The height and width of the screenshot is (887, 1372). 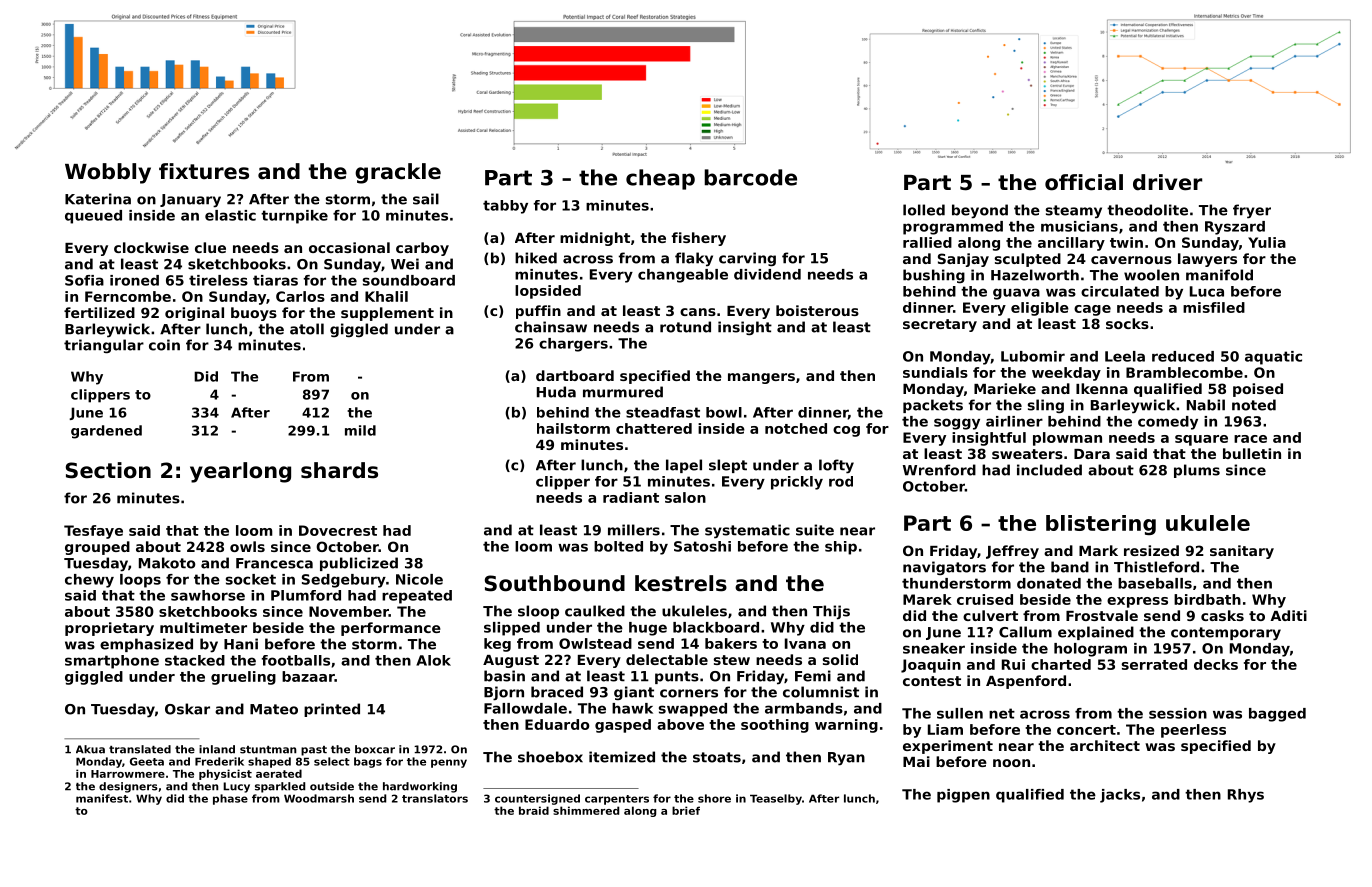 What do you see at coordinates (953, 228) in the screenshot?
I see `programmed` at bounding box center [953, 228].
